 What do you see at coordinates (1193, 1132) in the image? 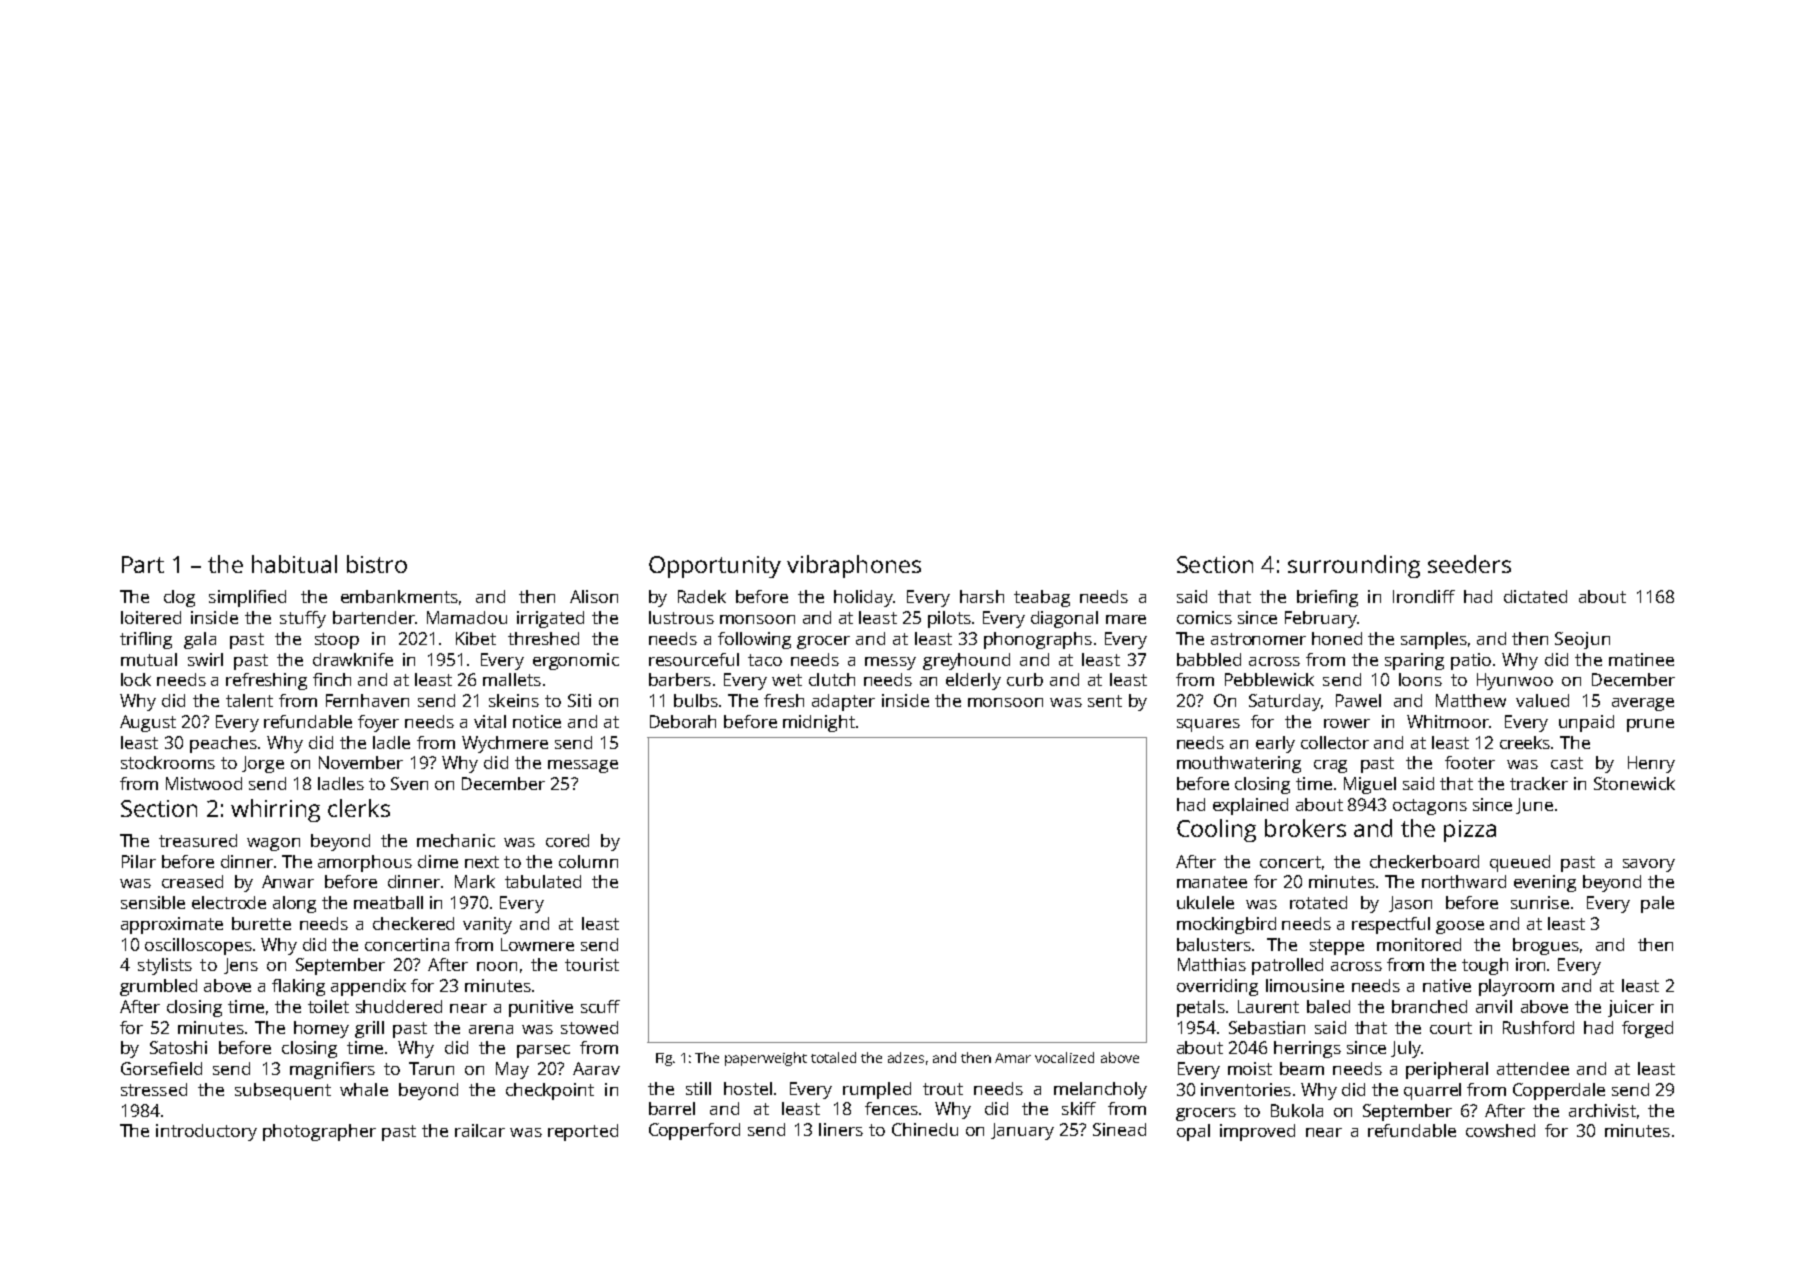
I see `opal` at bounding box center [1193, 1132].
